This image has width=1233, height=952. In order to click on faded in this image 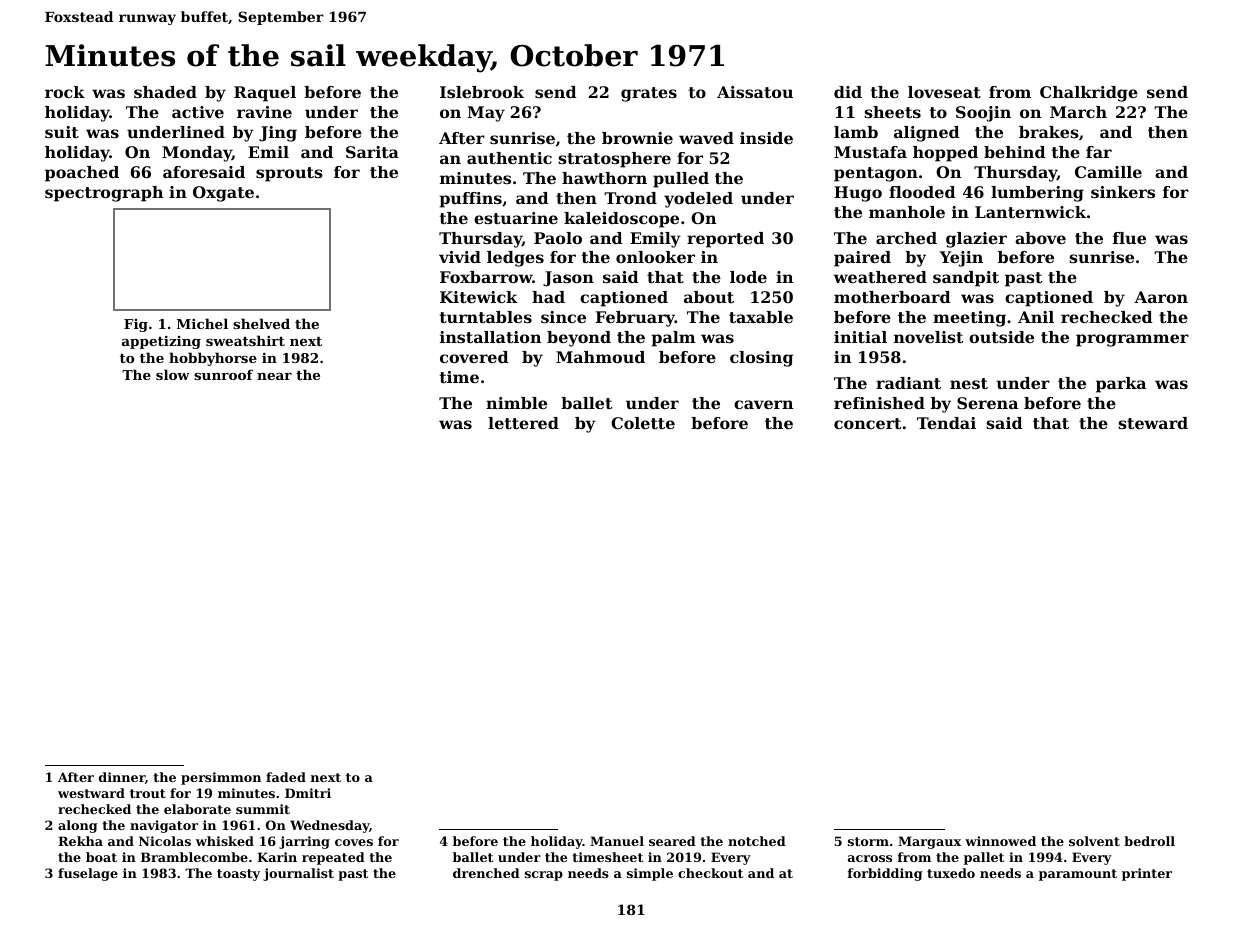, I will do `click(286, 777)`.
